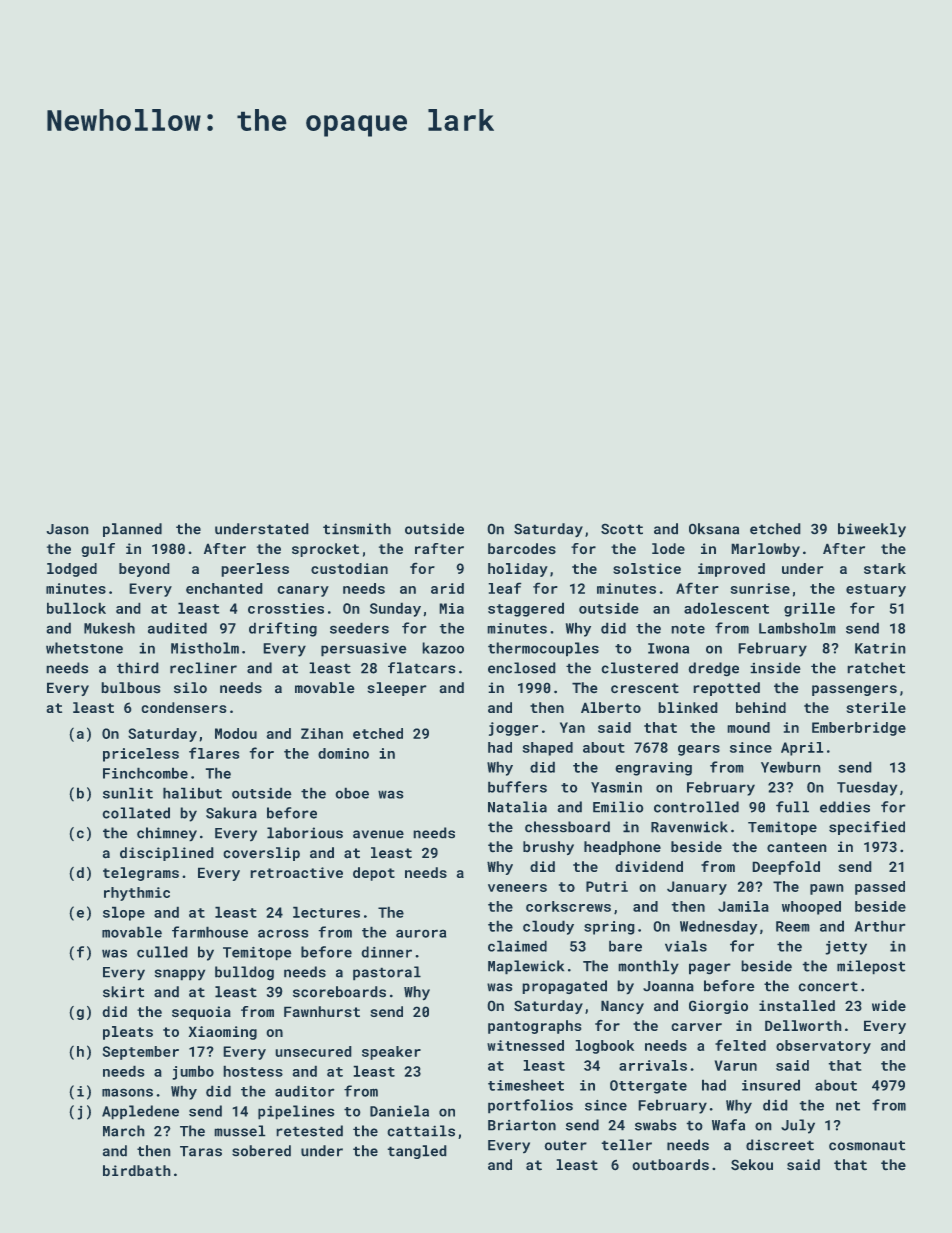 The width and height of the document is (952, 1233). What do you see at coordinates (253, 1071) in the document?
I see `hostess` at bounding box center [253, 1071].
